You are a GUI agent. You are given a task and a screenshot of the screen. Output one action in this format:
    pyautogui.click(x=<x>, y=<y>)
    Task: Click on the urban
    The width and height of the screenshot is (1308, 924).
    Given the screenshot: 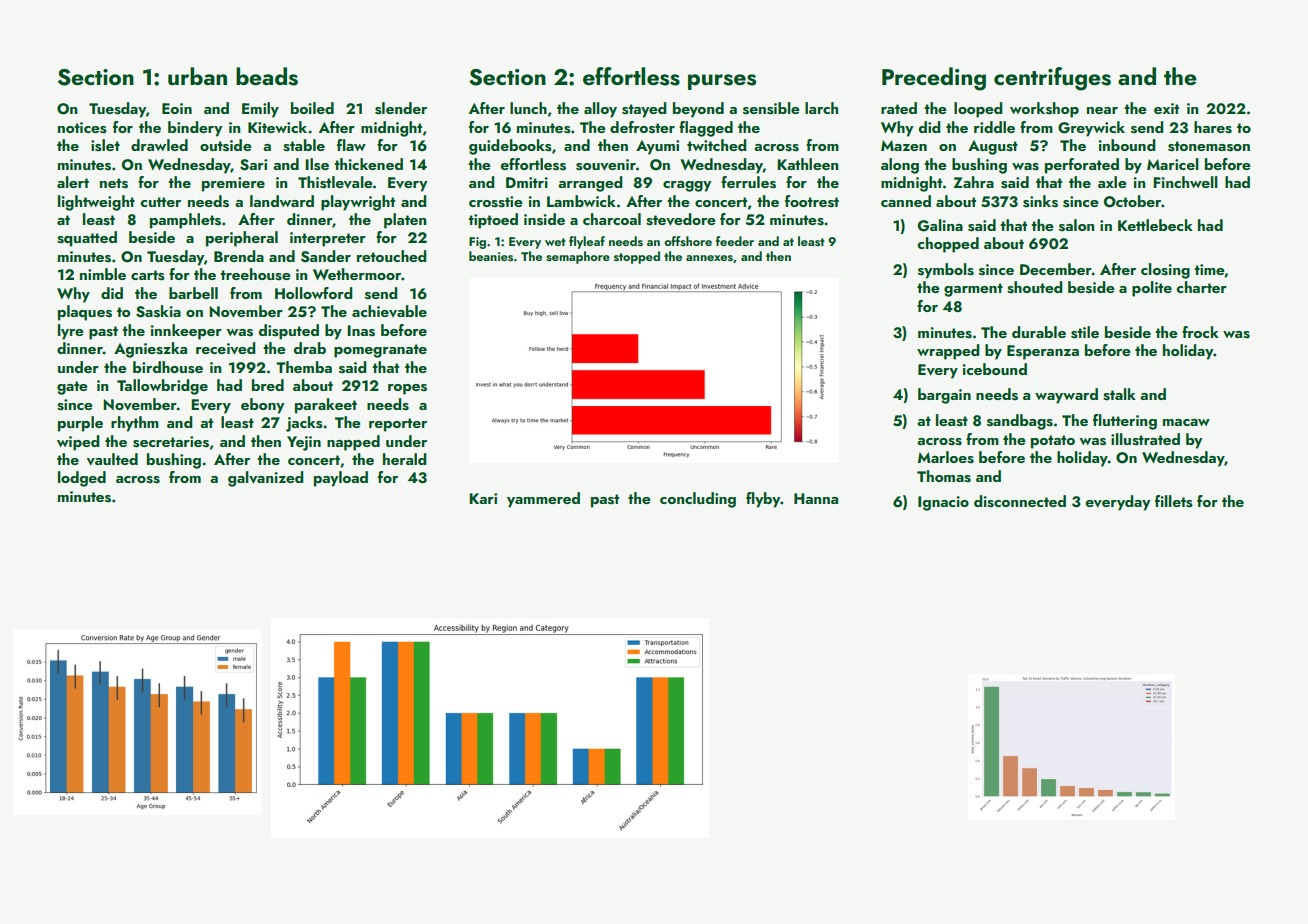 What is the action you would take?
    pyautogui.click(x=197, y=76)
